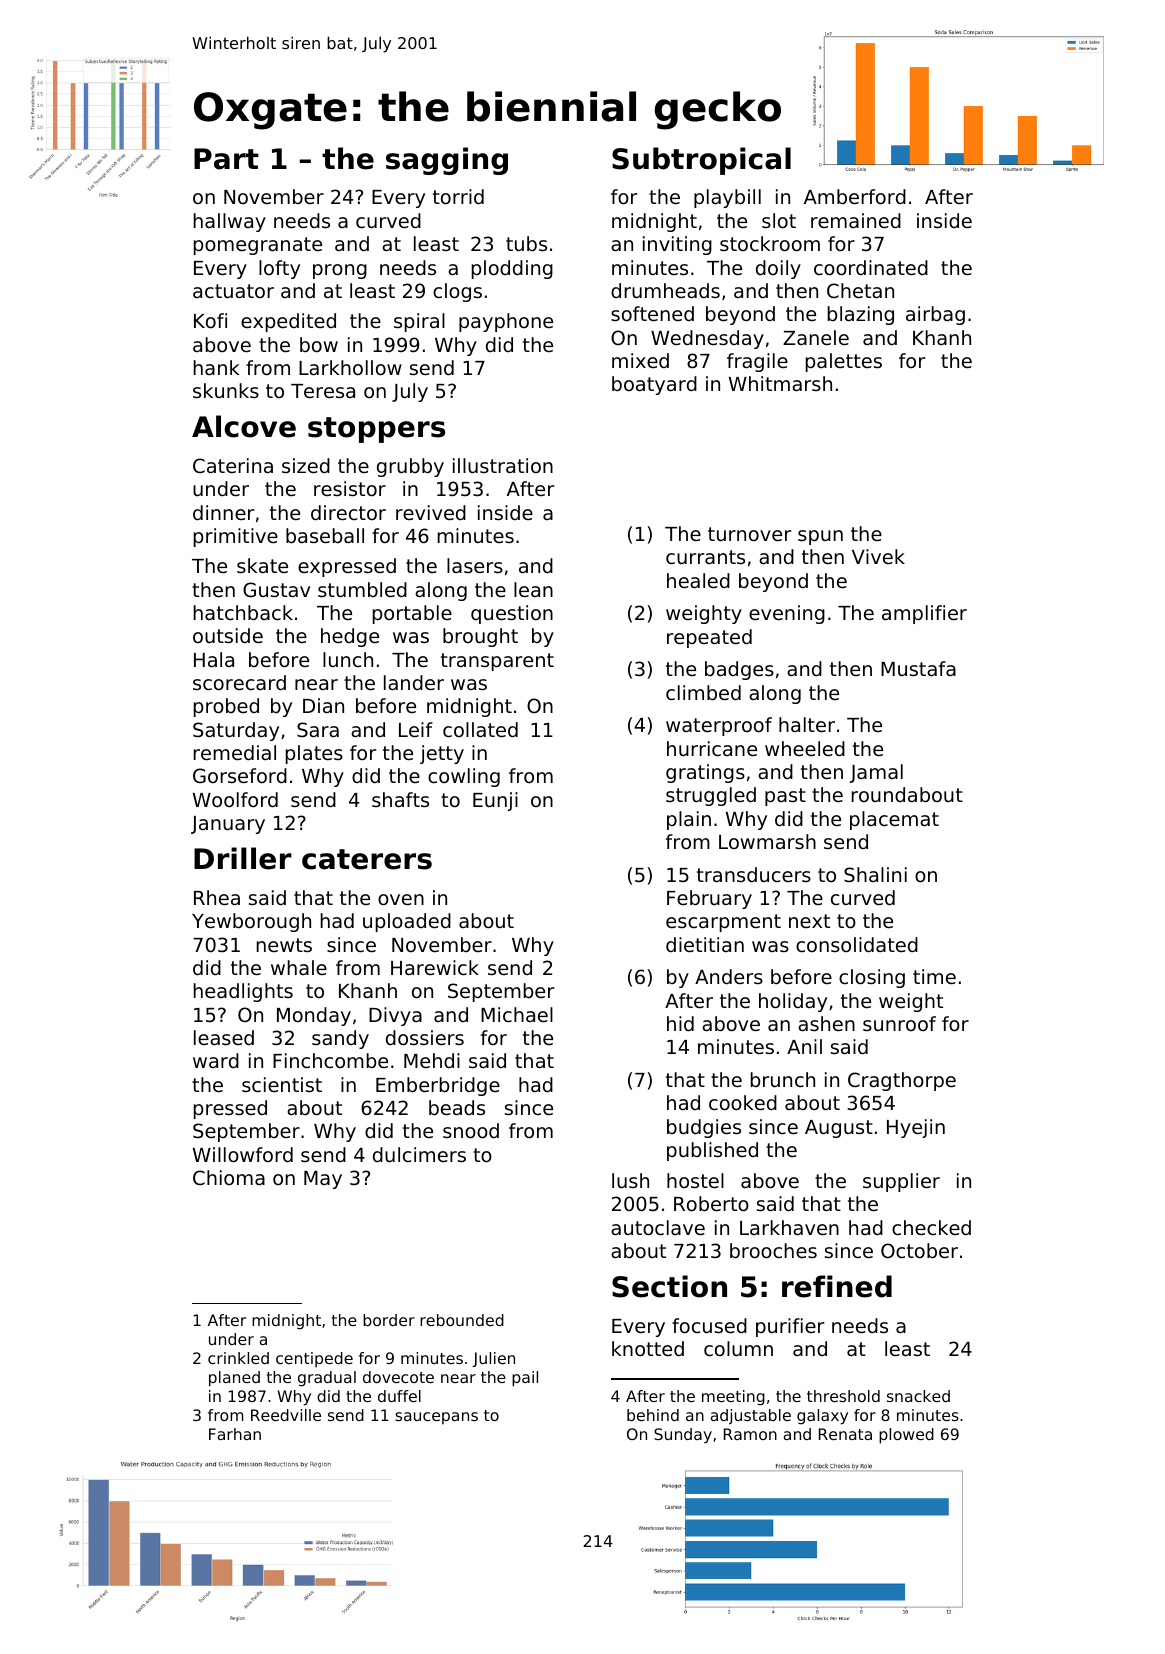 The image size is (1165, 1654). What do you see at coordinates (855, 196) in the screenshot?
I see `Amberford` at bounding box center [855, 196].
